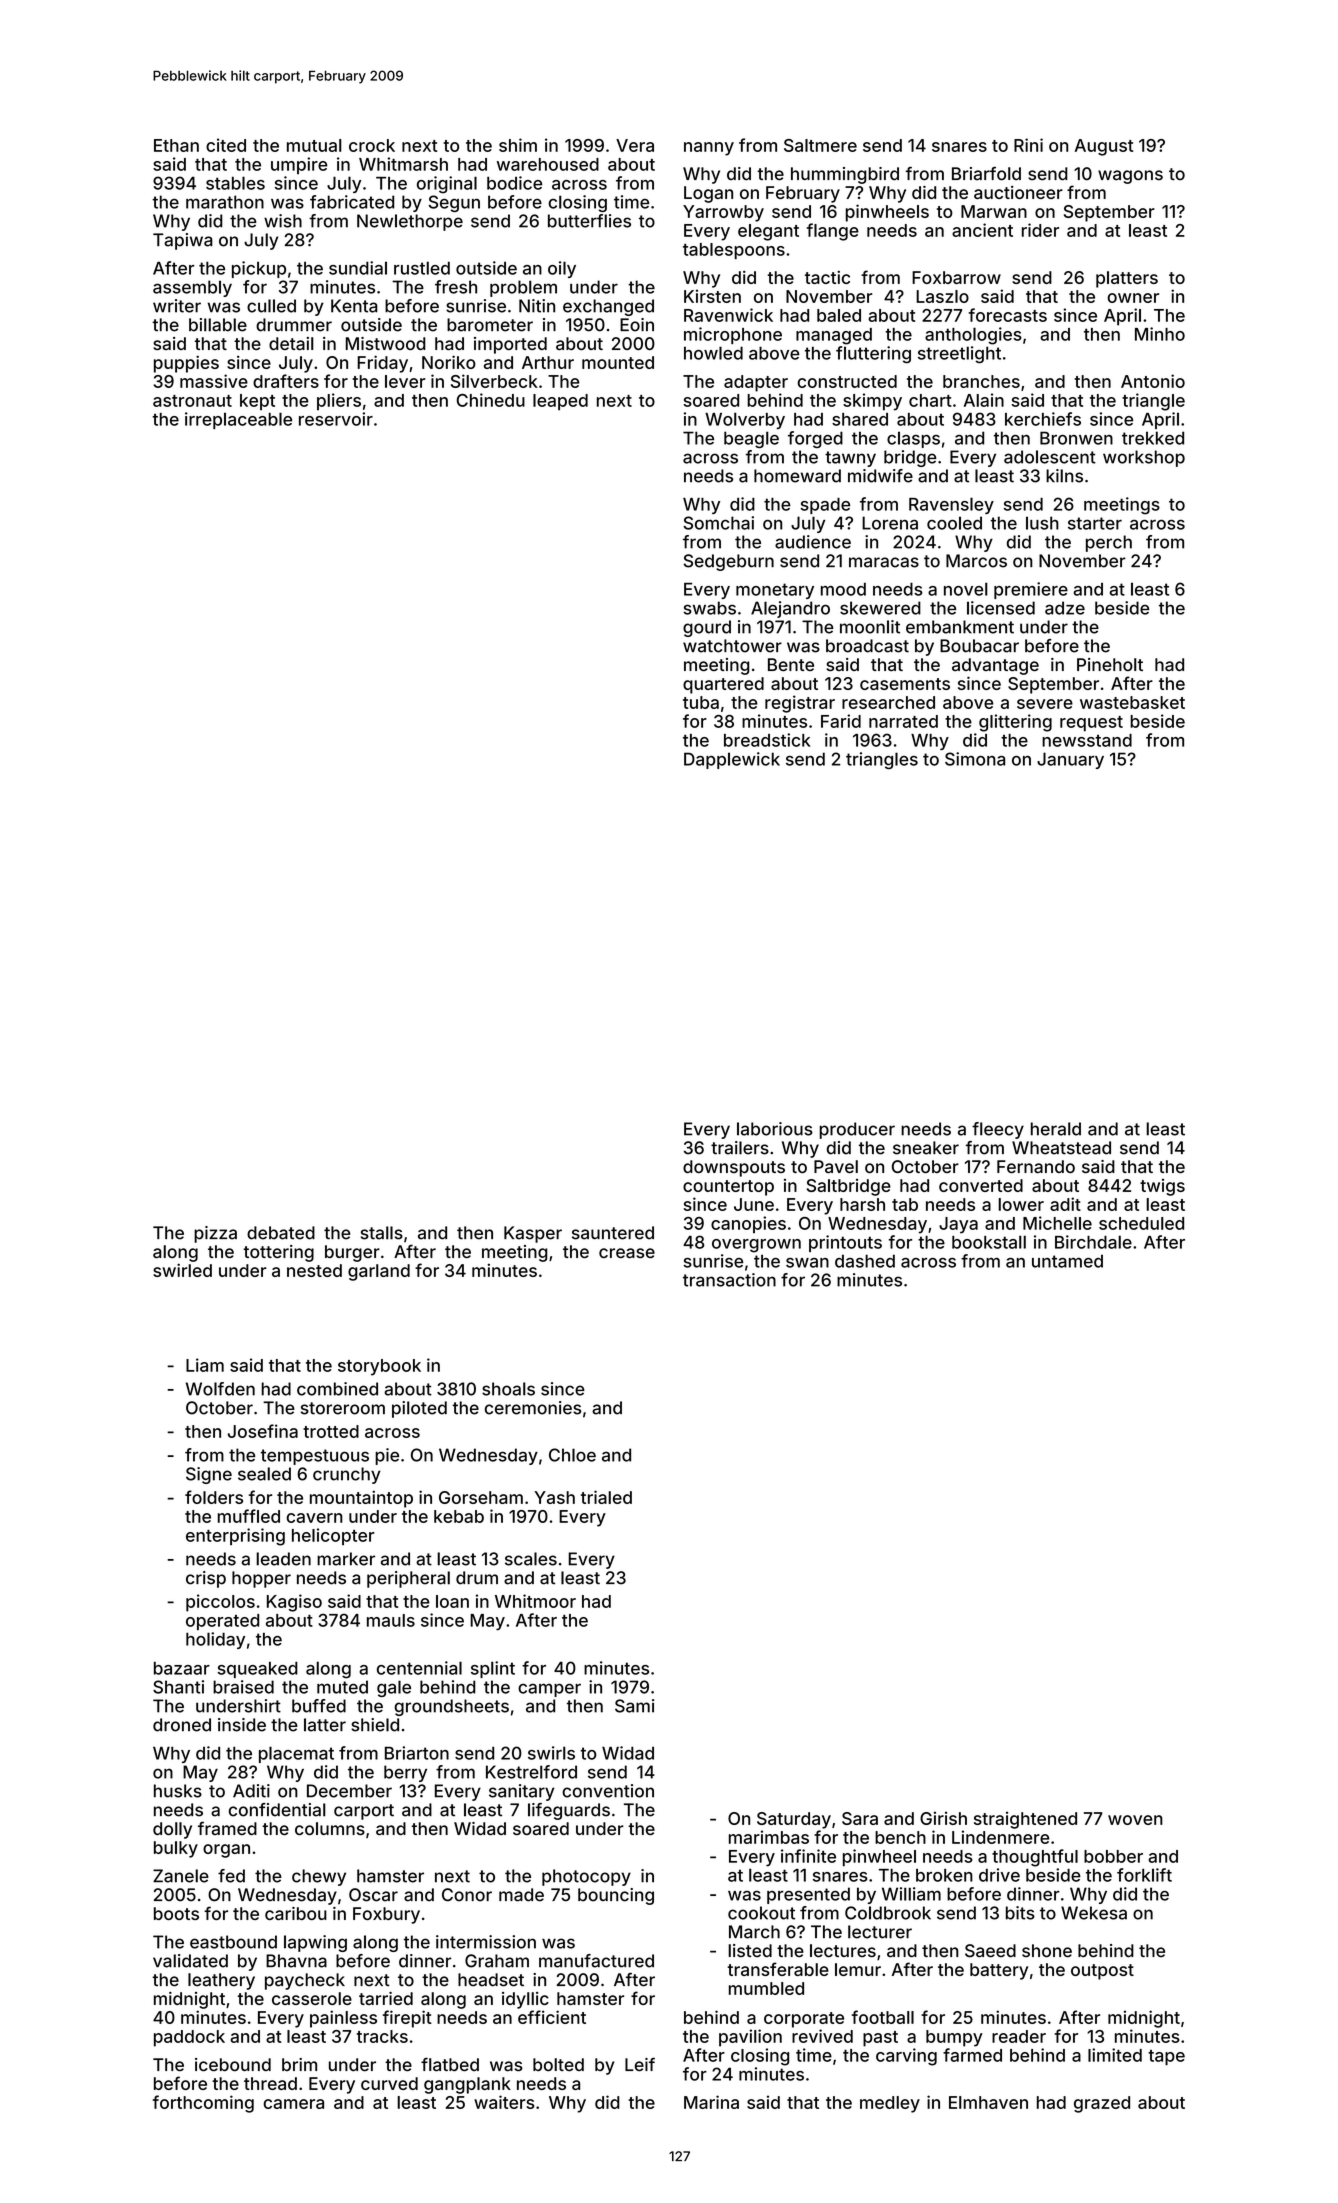 This image has height=2203, width=1338. Describe the element at coordinates (956, 277) in the image. I see `Foxbarrow` at that location.
